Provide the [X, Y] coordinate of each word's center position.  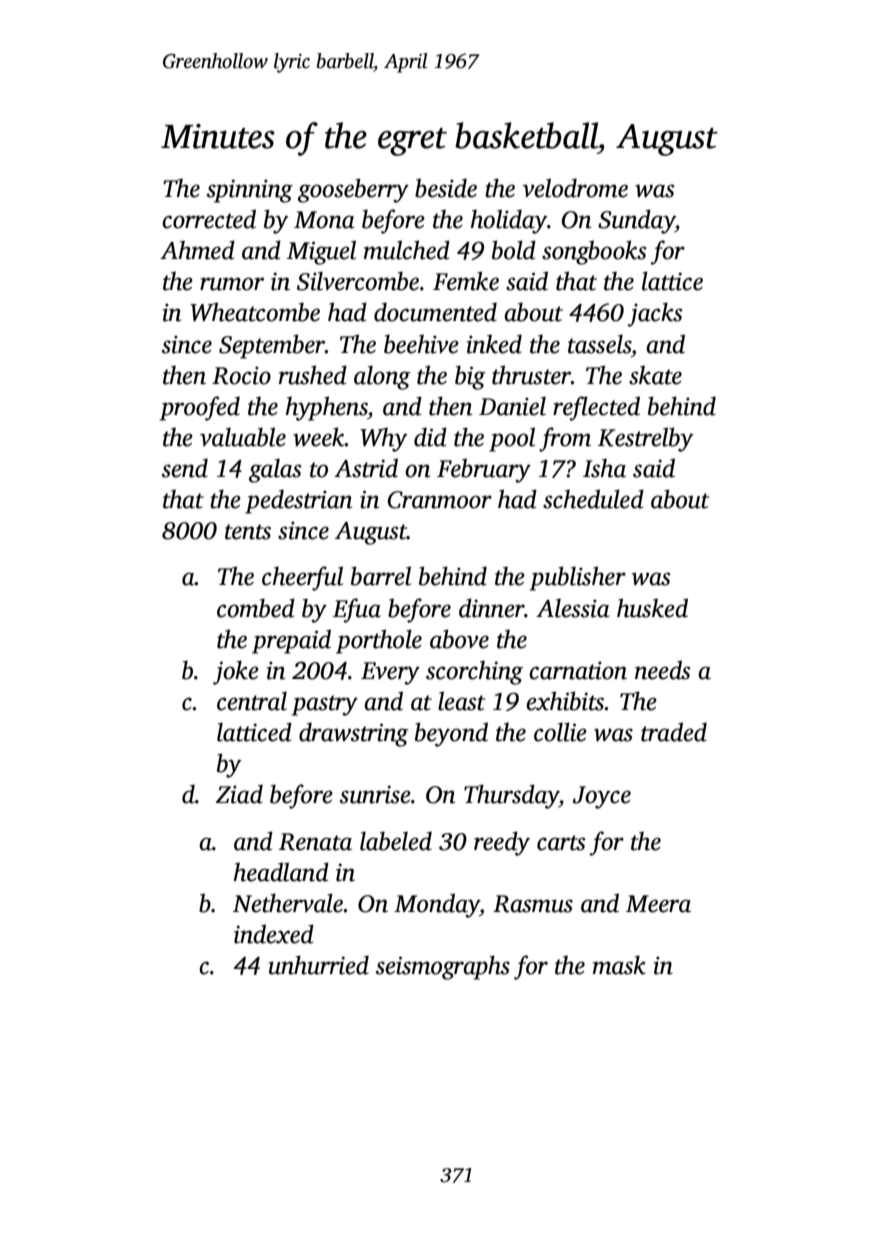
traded [674, 732]
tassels [599, 344]
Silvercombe [358, 281]
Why [383, 440]
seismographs [443, 967]
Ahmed [197, 250]
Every [390, 673]
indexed [274, 934]
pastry [325, 705]
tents [248, 532]
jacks [655, 314]
